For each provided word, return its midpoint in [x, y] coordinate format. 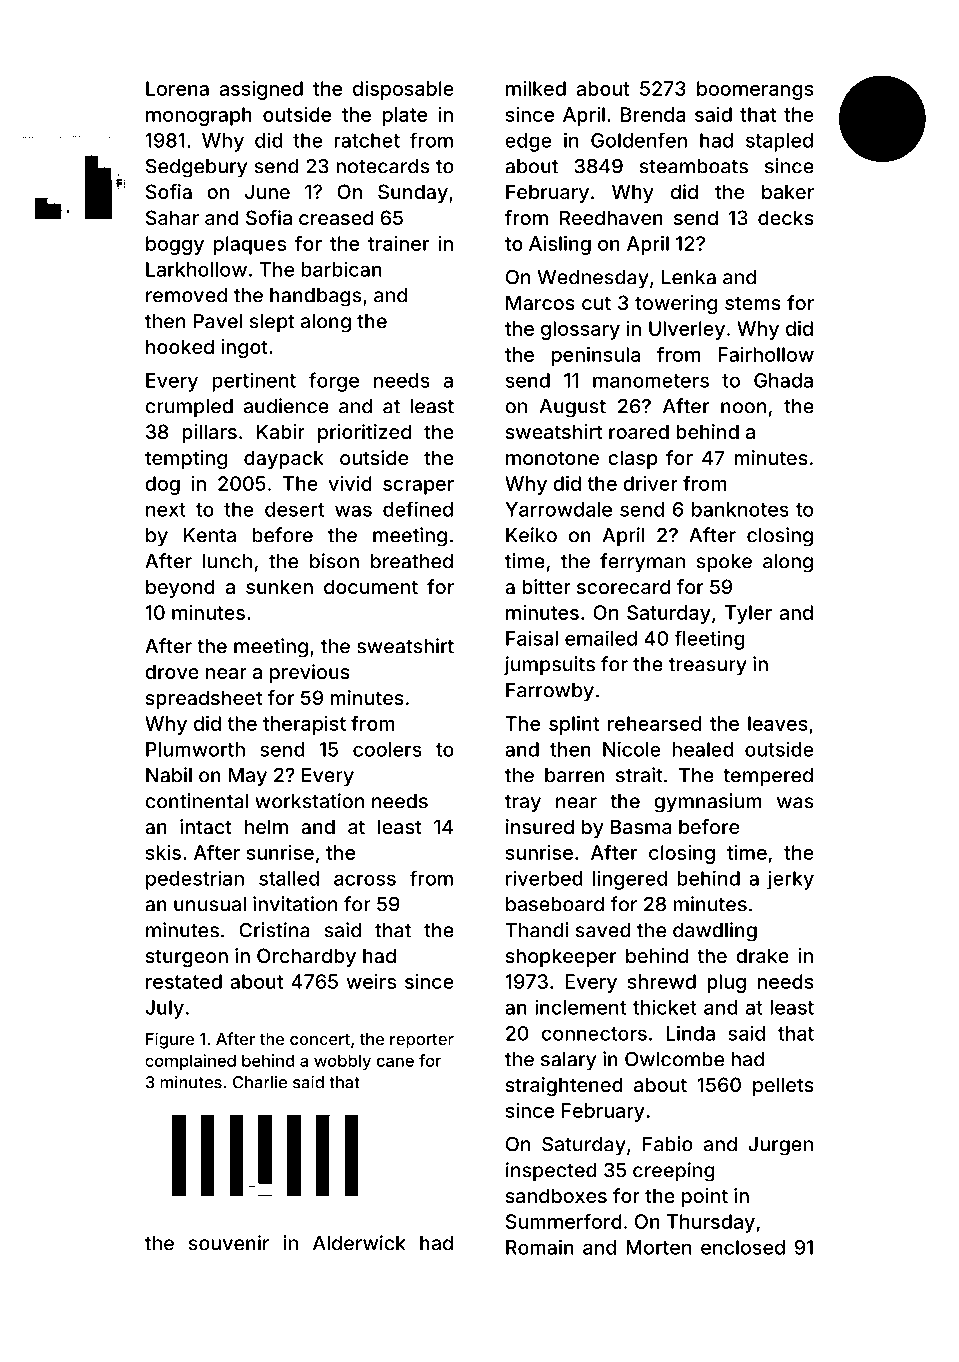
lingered [630, 880]
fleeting [709, 640]
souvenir [229, 1243]
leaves [778, 723]
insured [540, 826]
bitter [546, 586]
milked [536, 88]
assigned [261, 90]
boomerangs [755, 90]
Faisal [532, 638]
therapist [304, 725]
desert [294, 509]
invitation [295, 904]
